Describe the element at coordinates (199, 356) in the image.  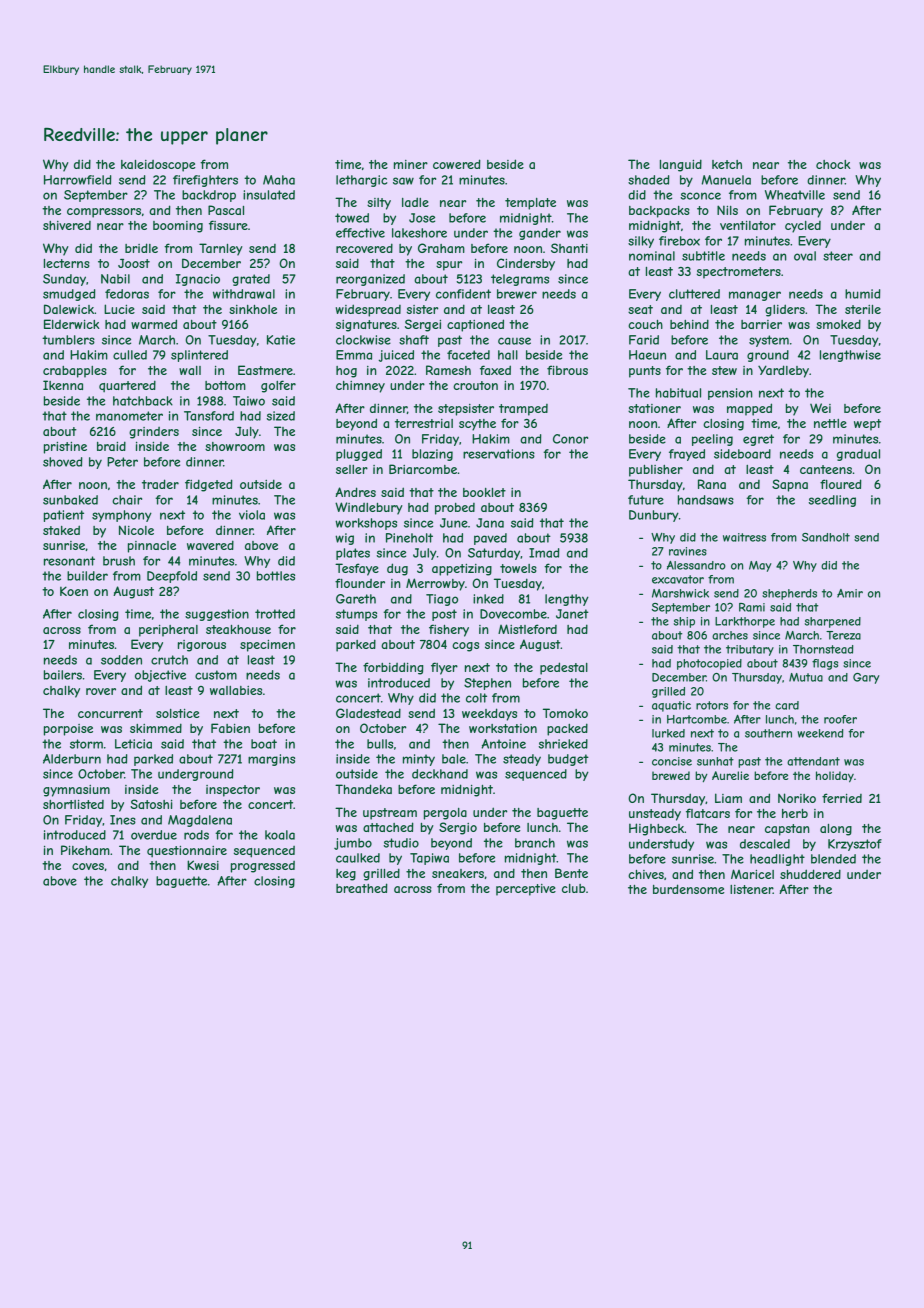
I see `splintered` at that location.
